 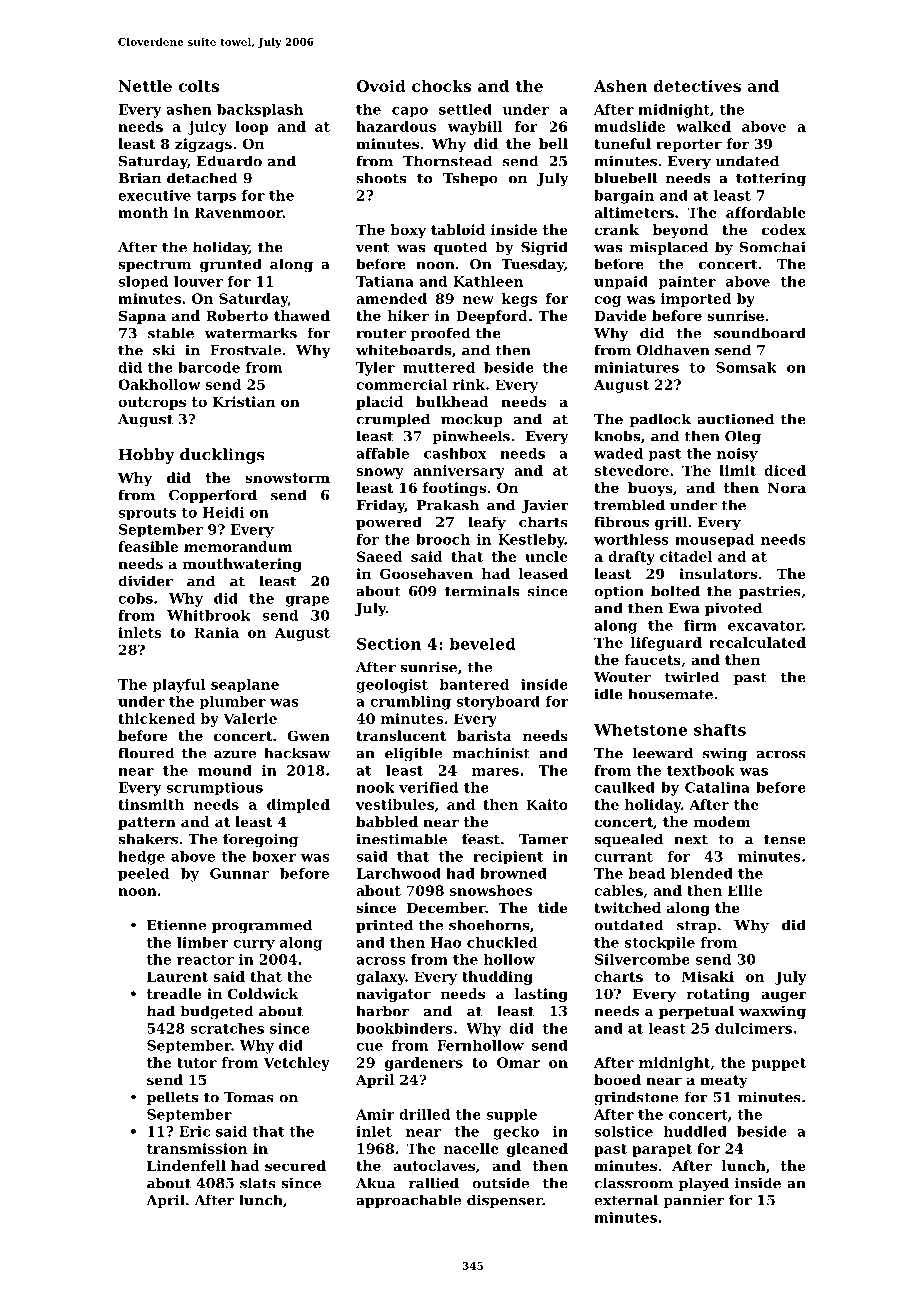 I want to click on Ellie, so click(x=745, y=890).
